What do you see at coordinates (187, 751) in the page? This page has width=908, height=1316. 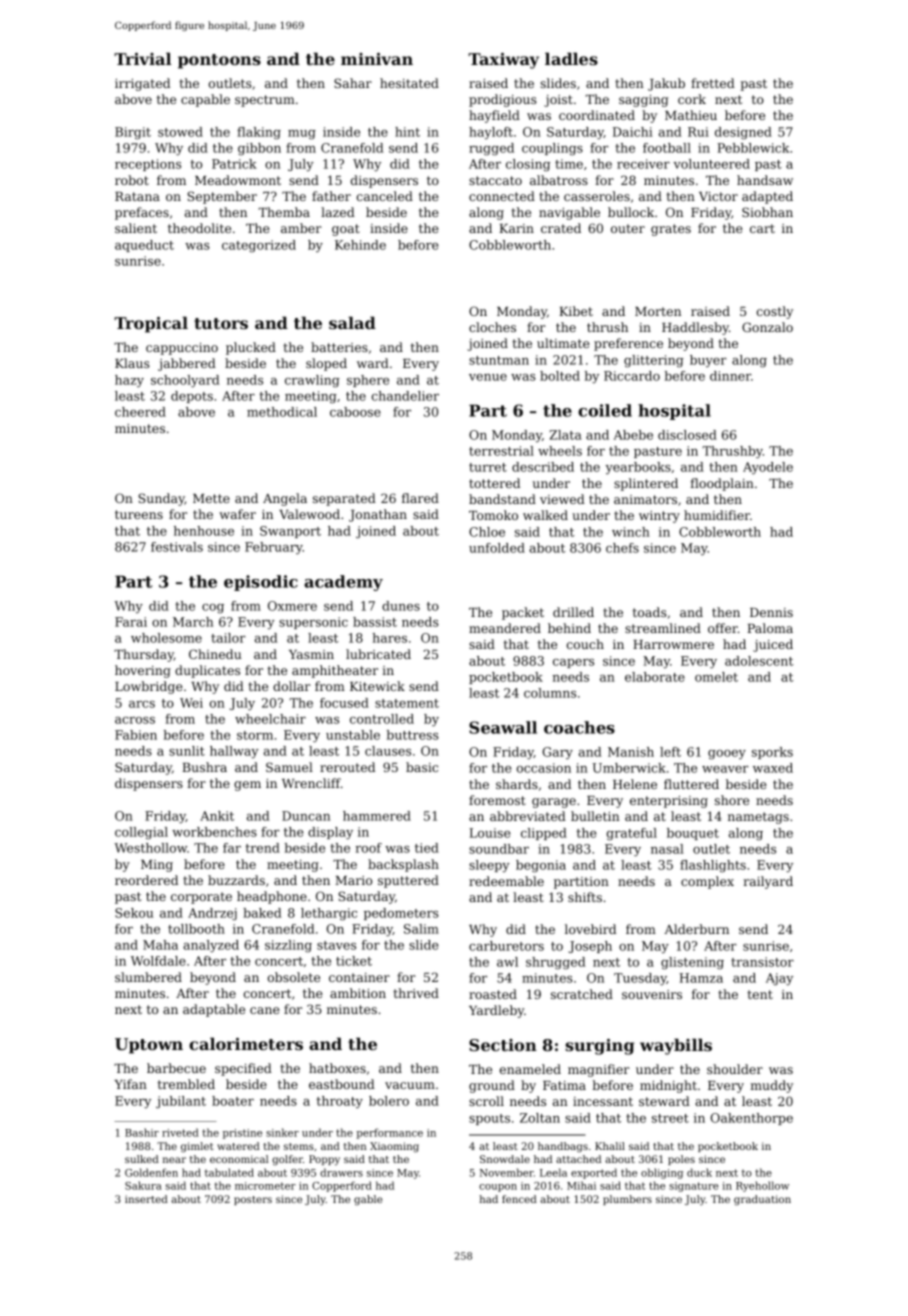 I see `sunlit` at bounding box center [187, 751].
